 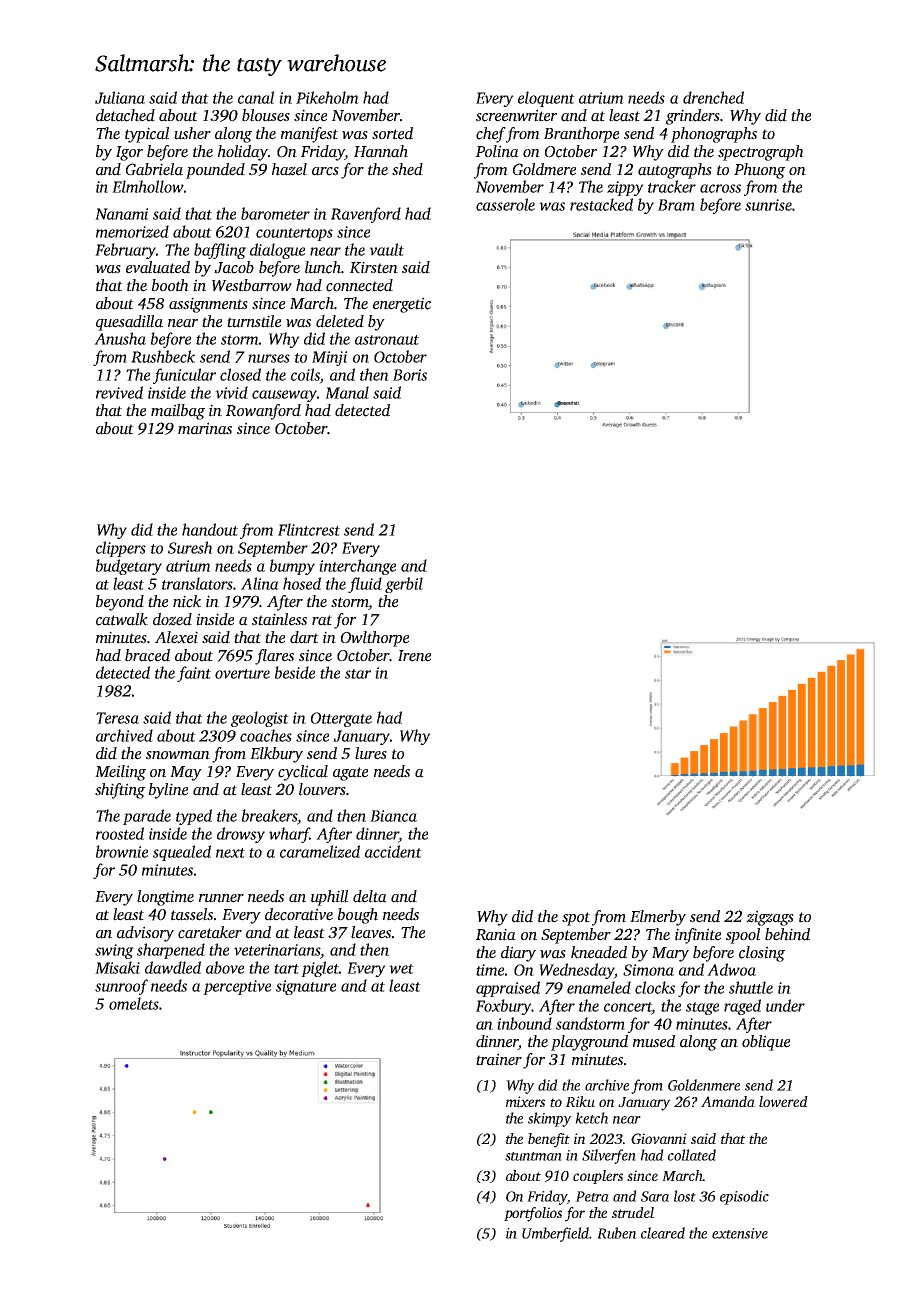 I want to click on Irene, so click(x=414, y=656).
